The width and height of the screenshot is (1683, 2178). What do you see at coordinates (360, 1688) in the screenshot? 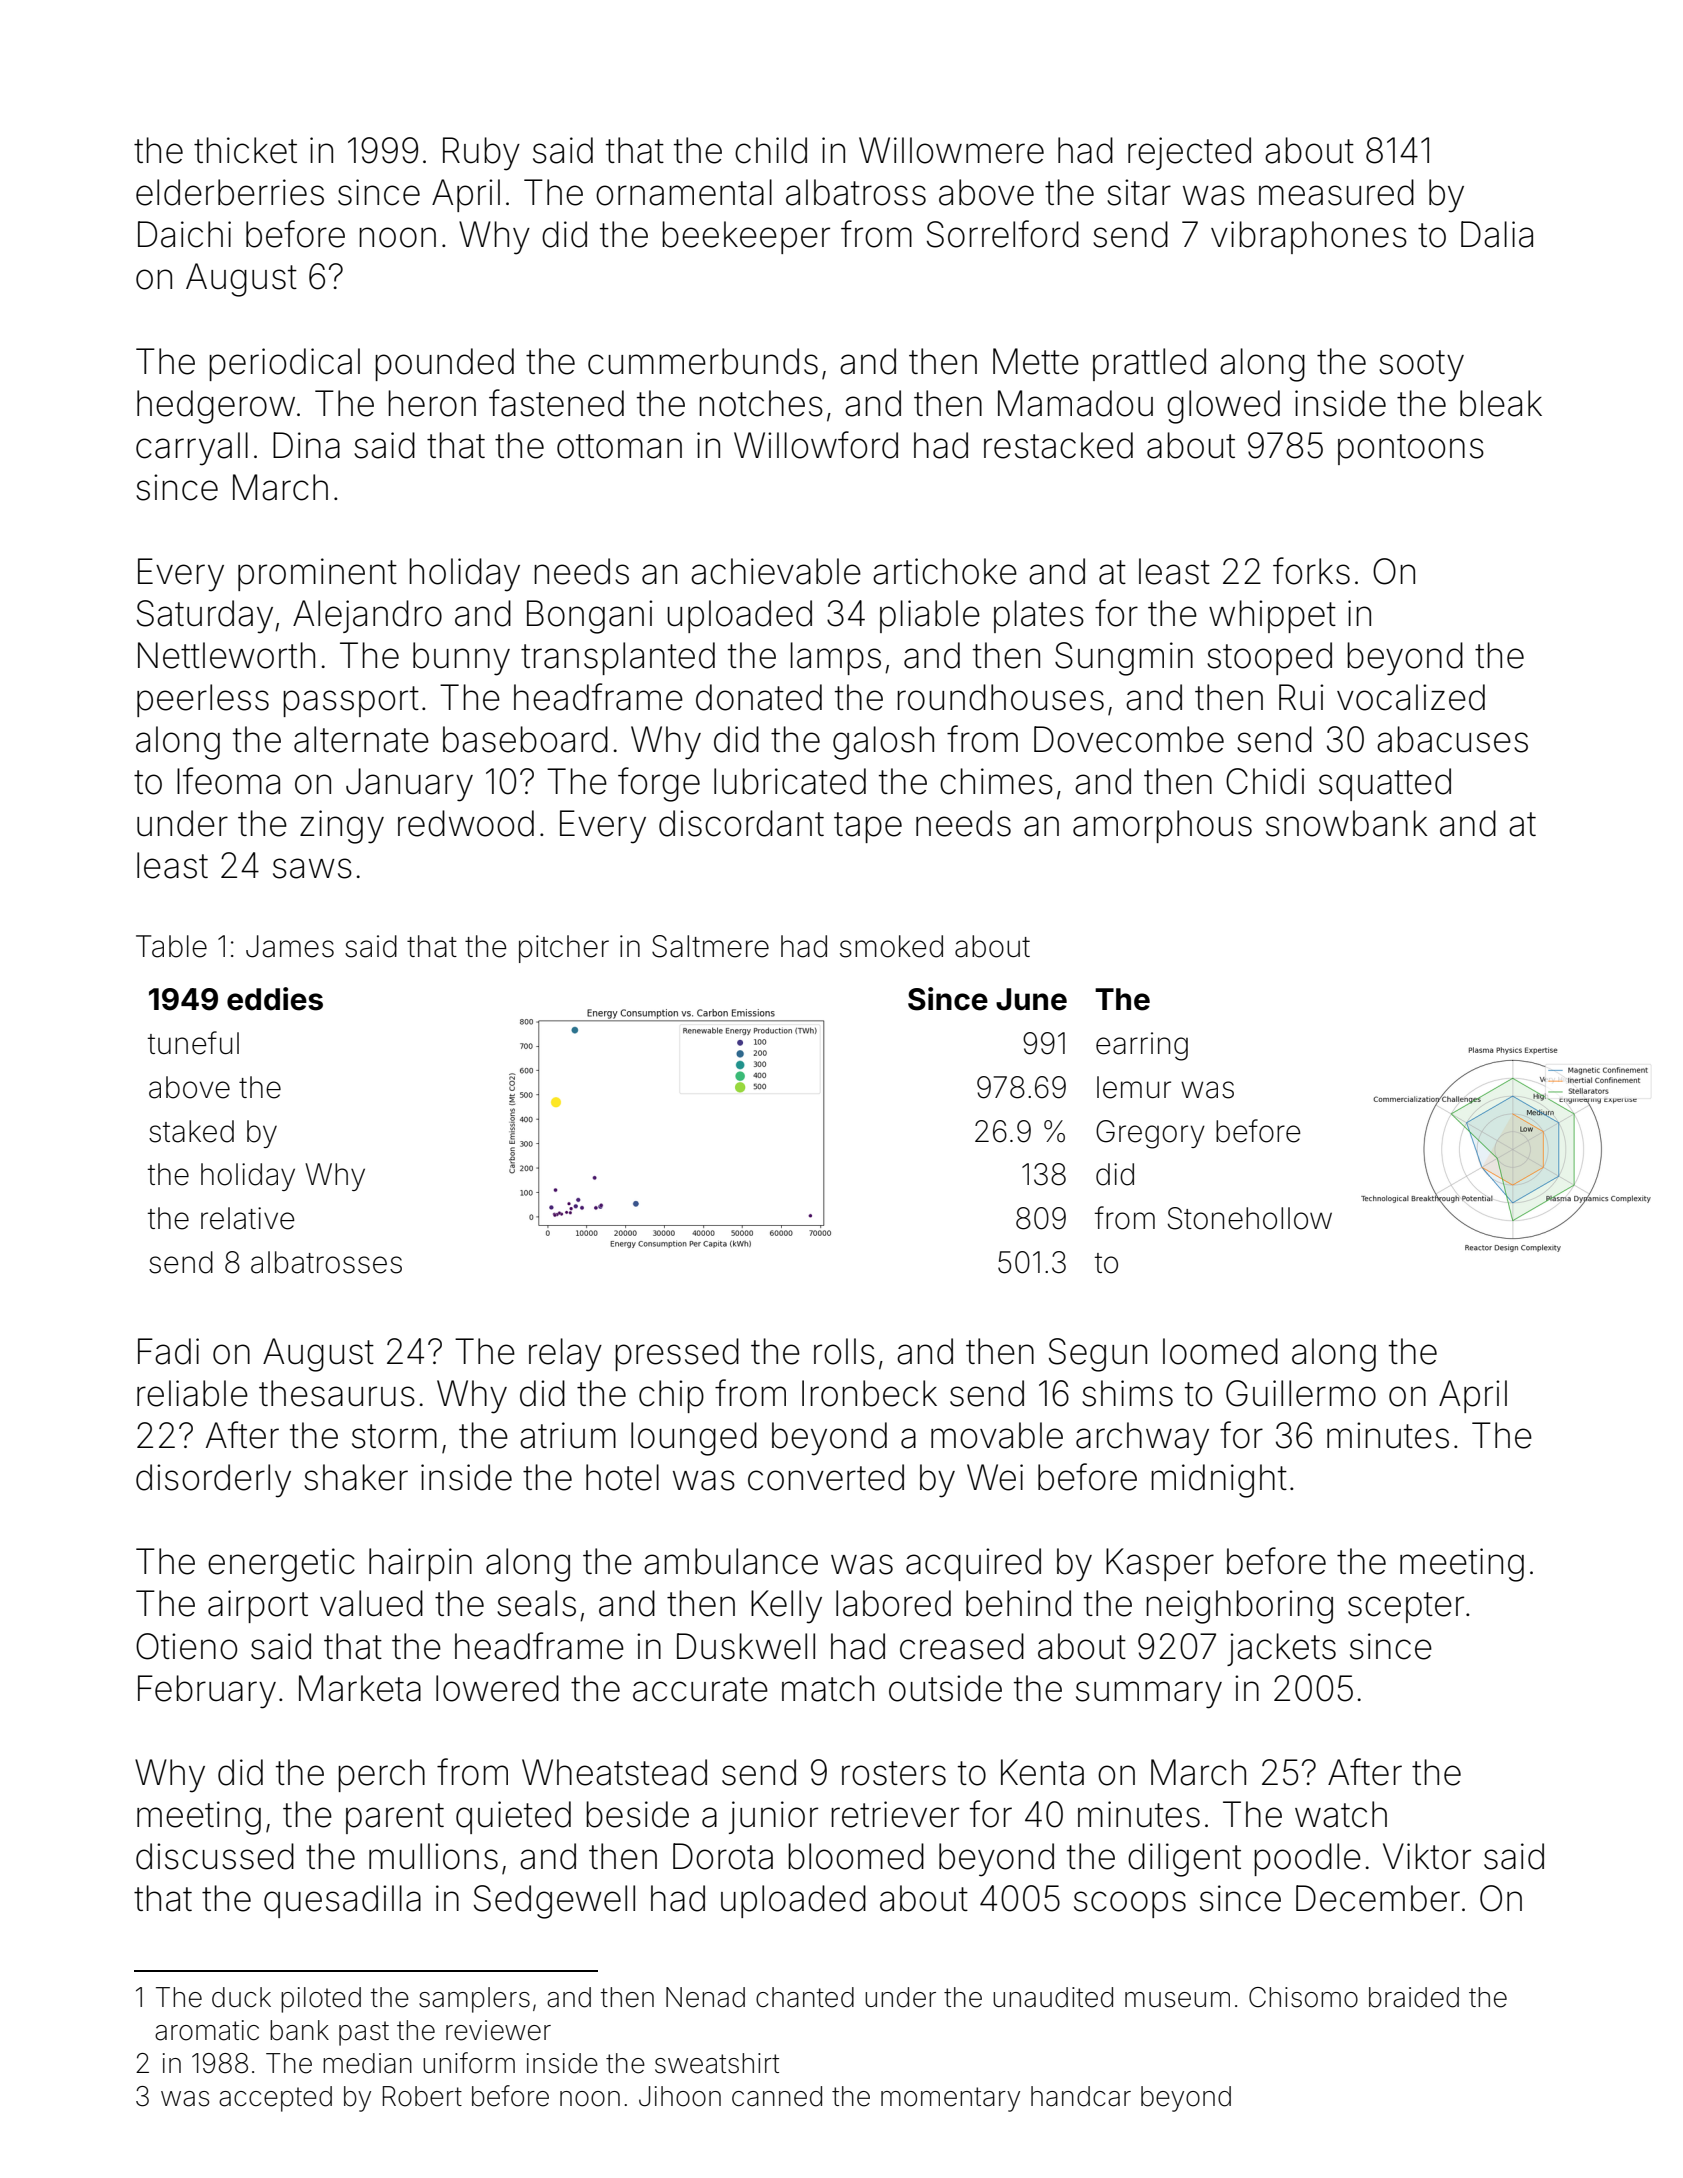
I see `Marketa` at bounding box center [360, 1688].
